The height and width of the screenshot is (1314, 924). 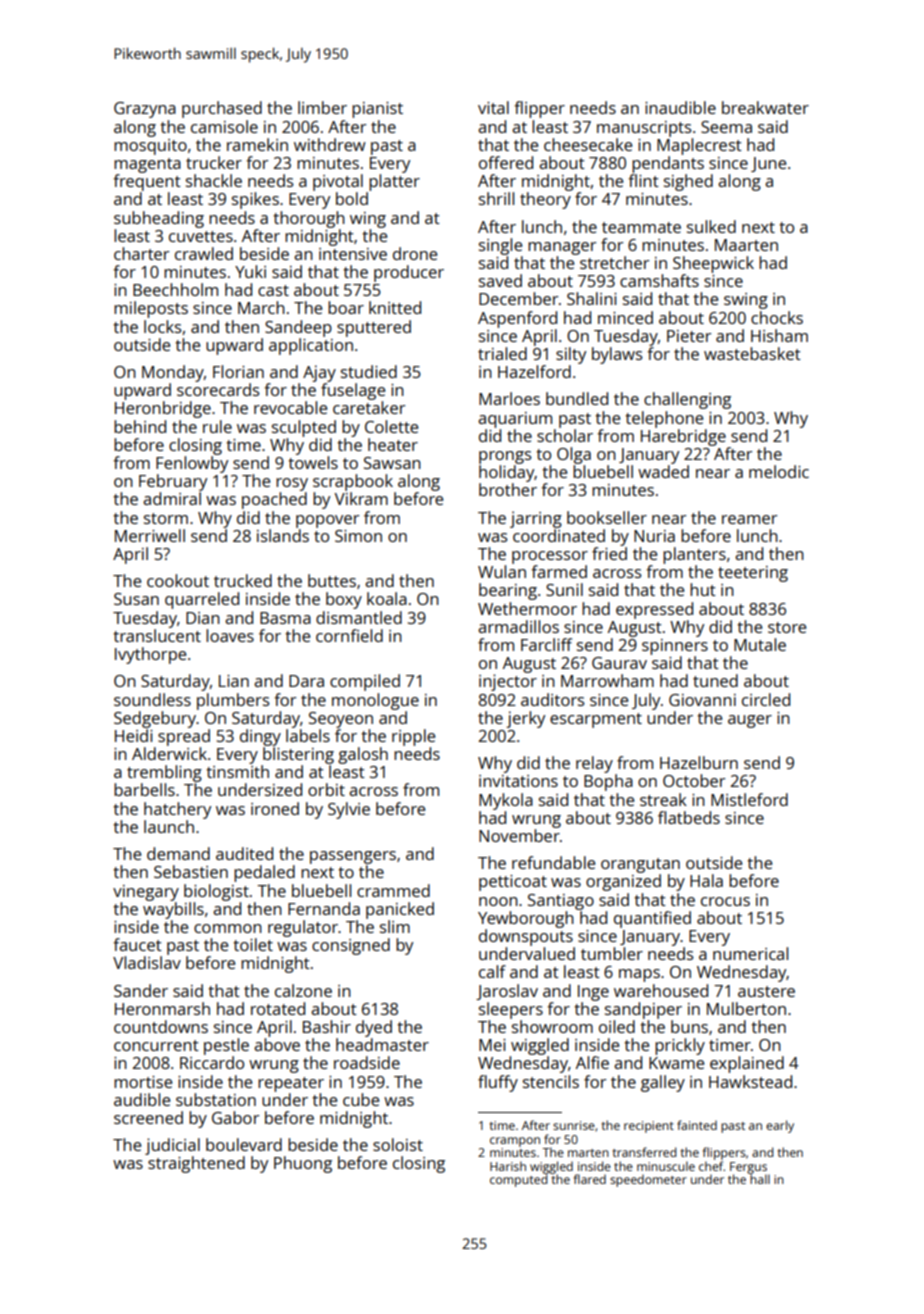 I want to click on Riccardo, so click(x=212, y=1062).
